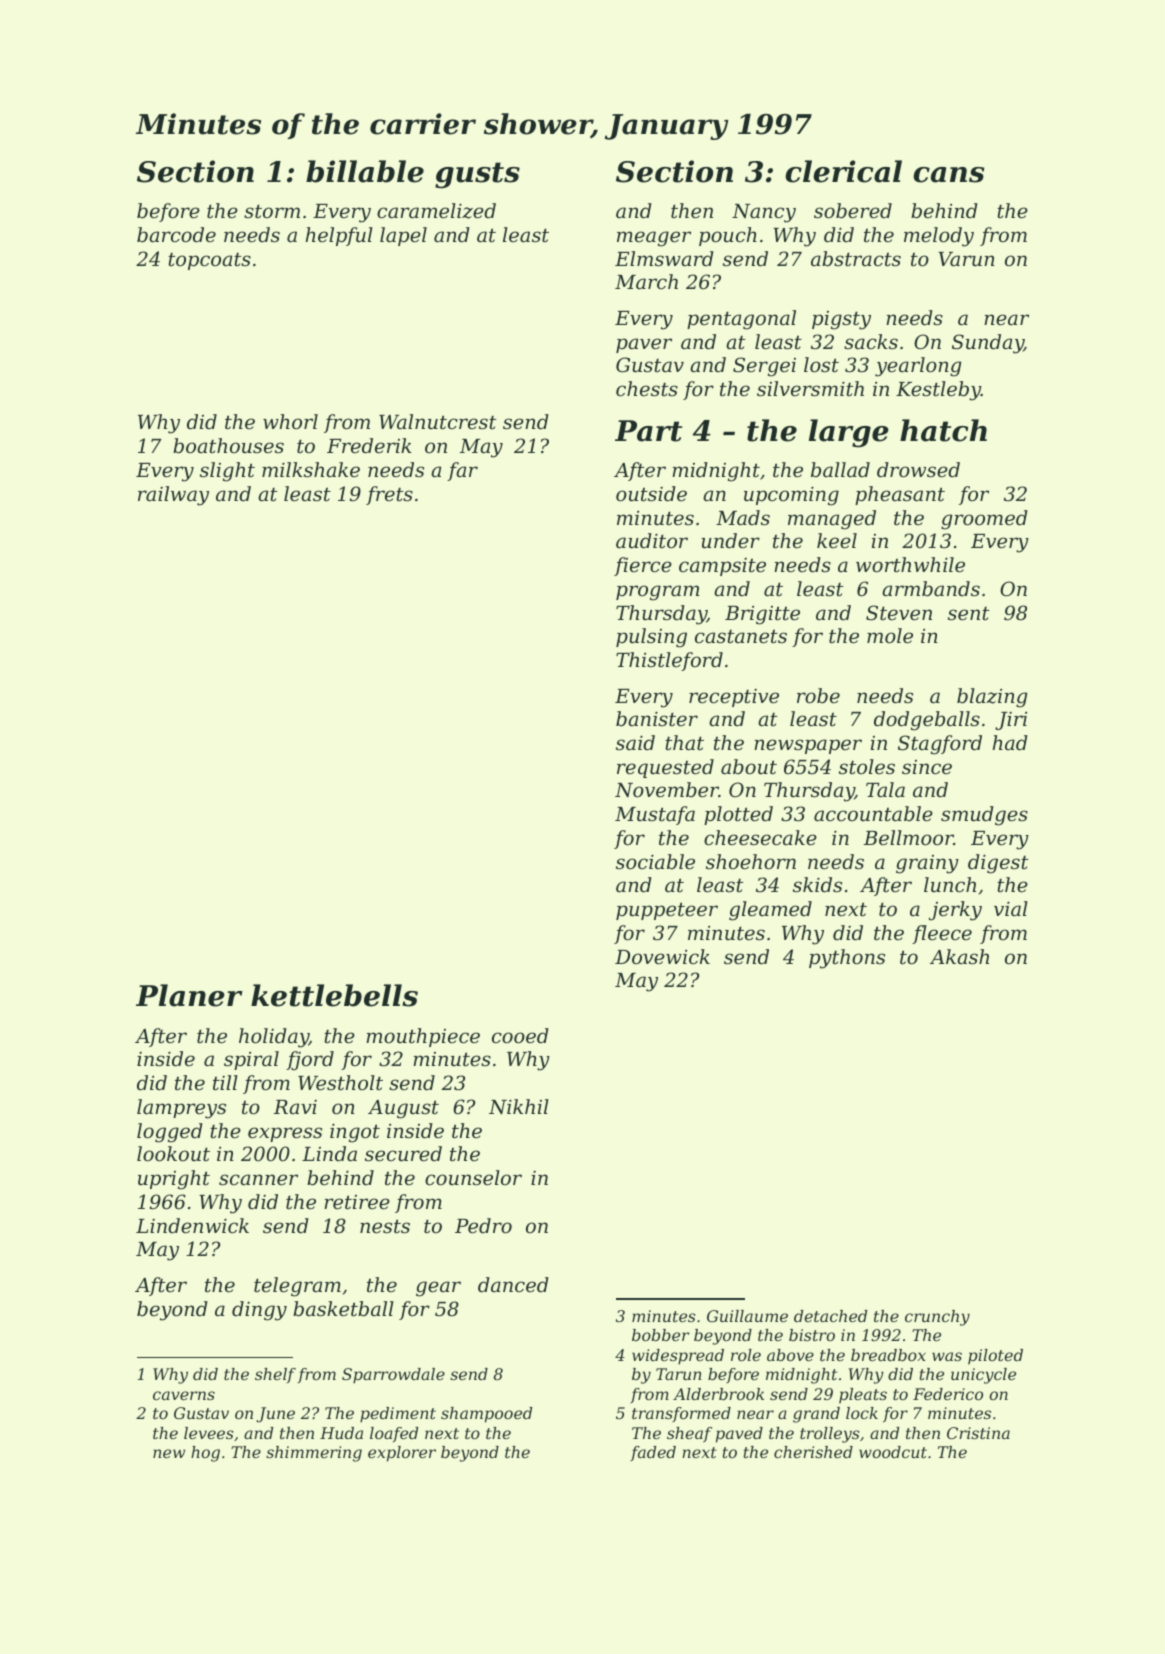  I want to click on lapel, so click(403, 236).
